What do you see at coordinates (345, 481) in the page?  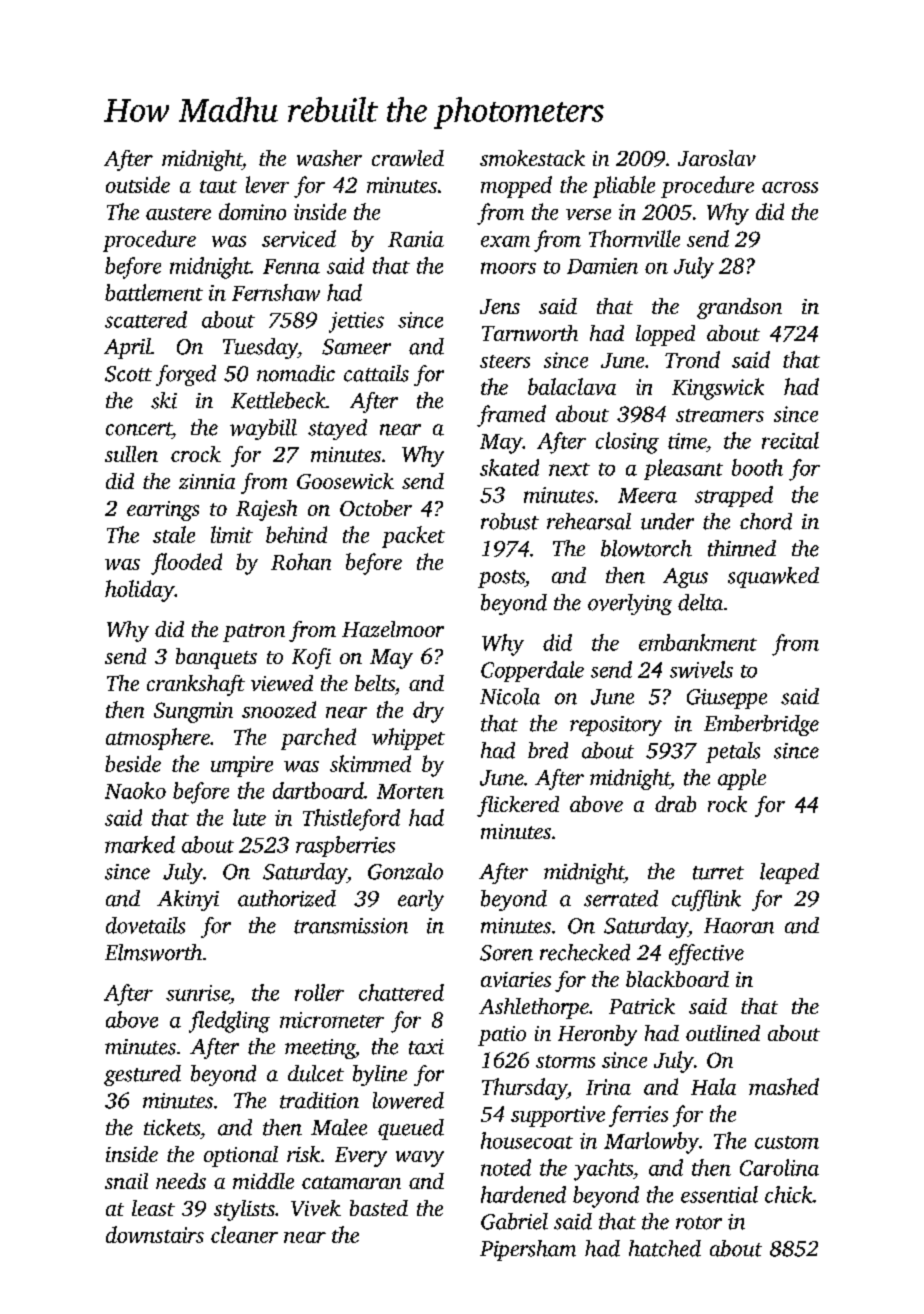 I see `Goosewick` at bounding box center [345, 481].
